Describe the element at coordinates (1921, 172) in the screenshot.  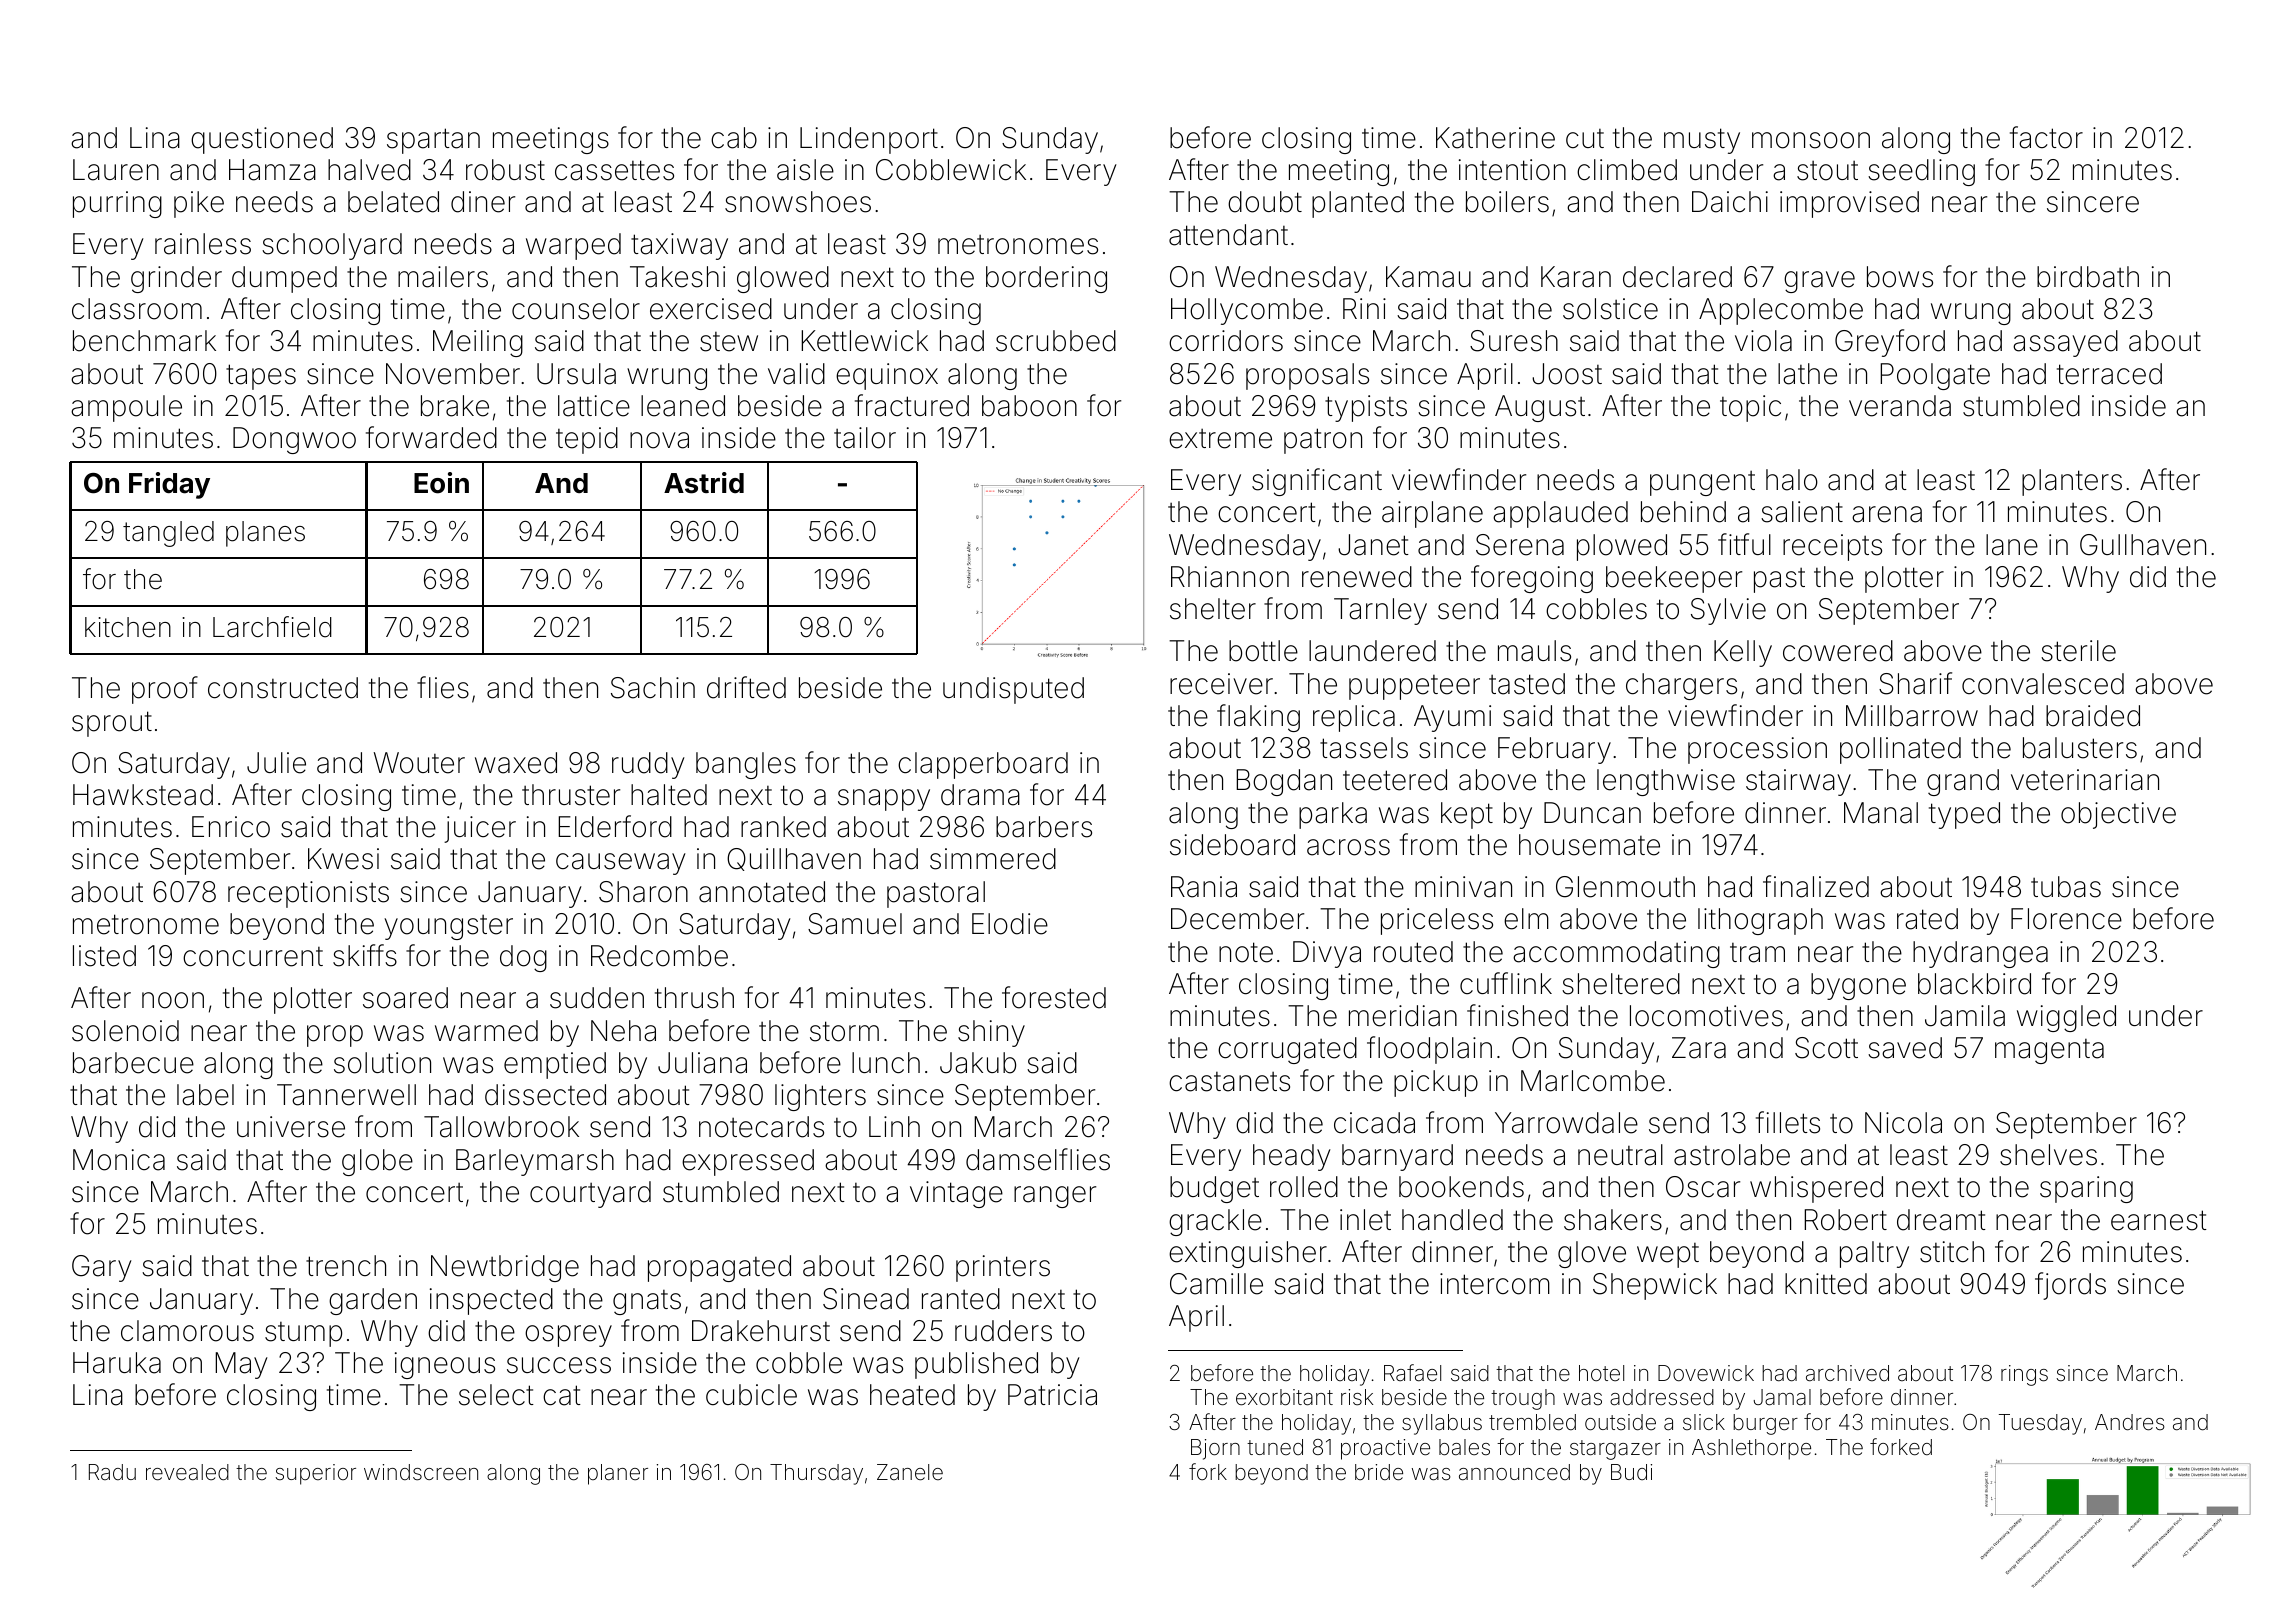
I see `seedling` at that location.
